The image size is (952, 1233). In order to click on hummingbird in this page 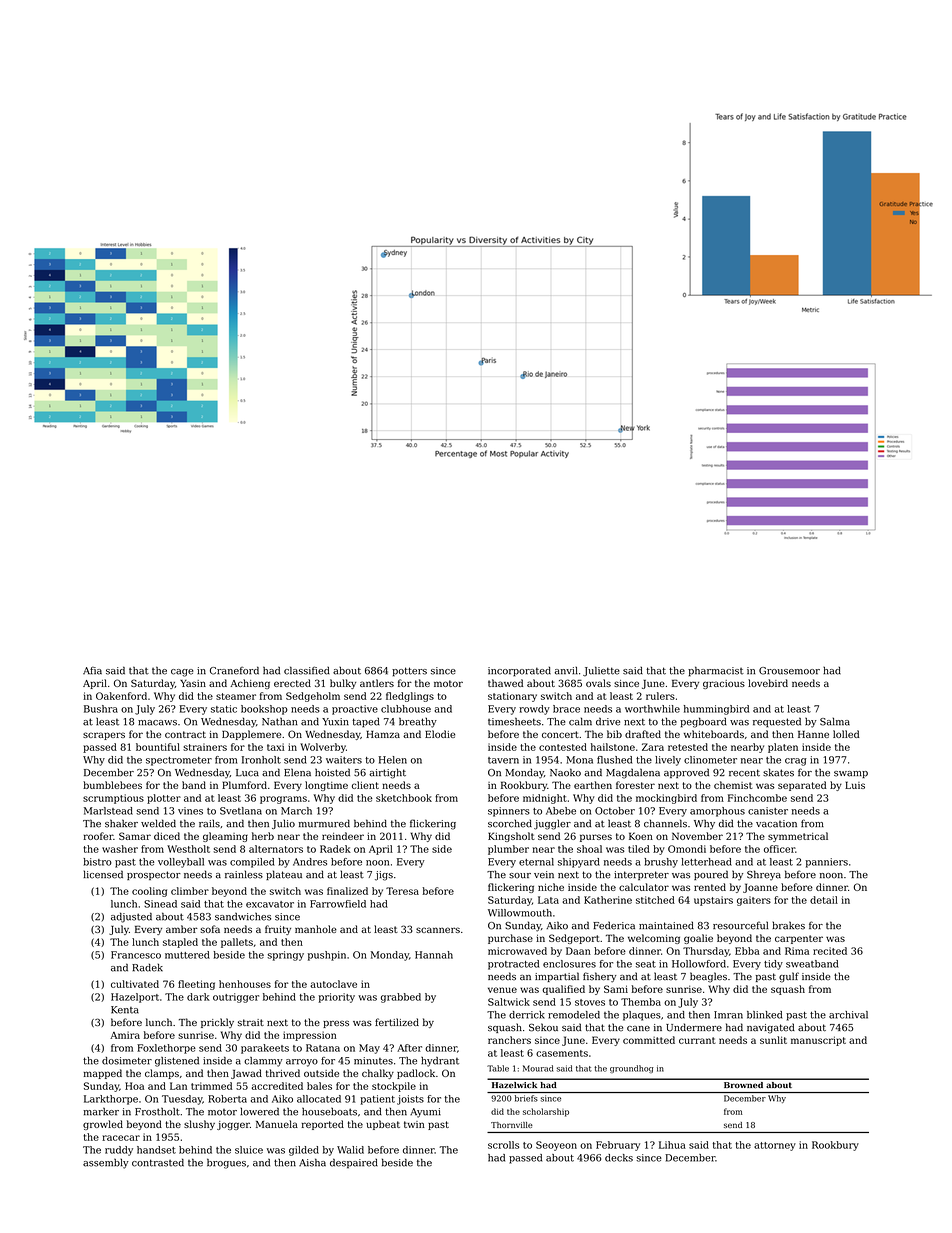, I will do `click(716, 710)`.
